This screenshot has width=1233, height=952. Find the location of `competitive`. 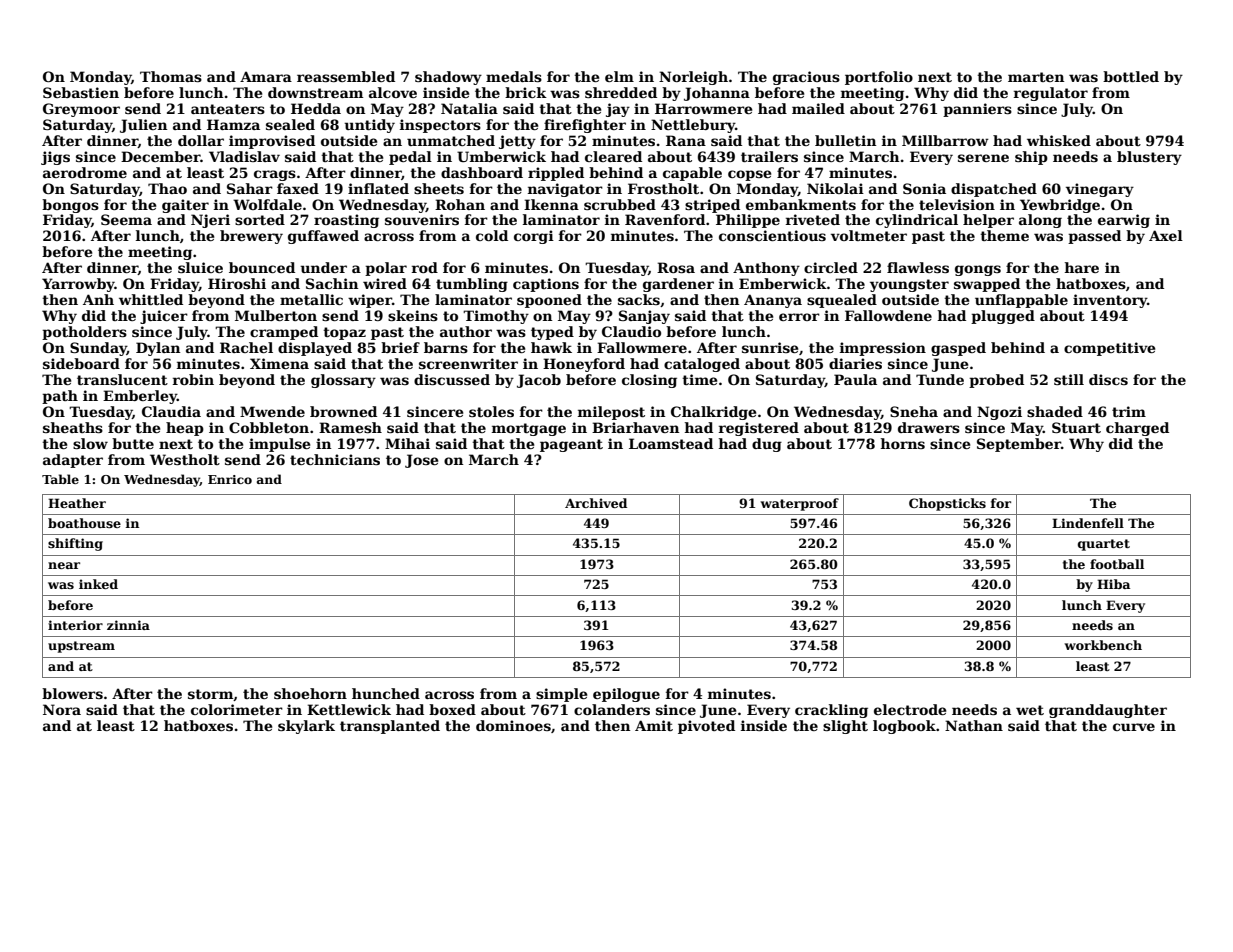

competitive is located at coordinates (1109, 349).
